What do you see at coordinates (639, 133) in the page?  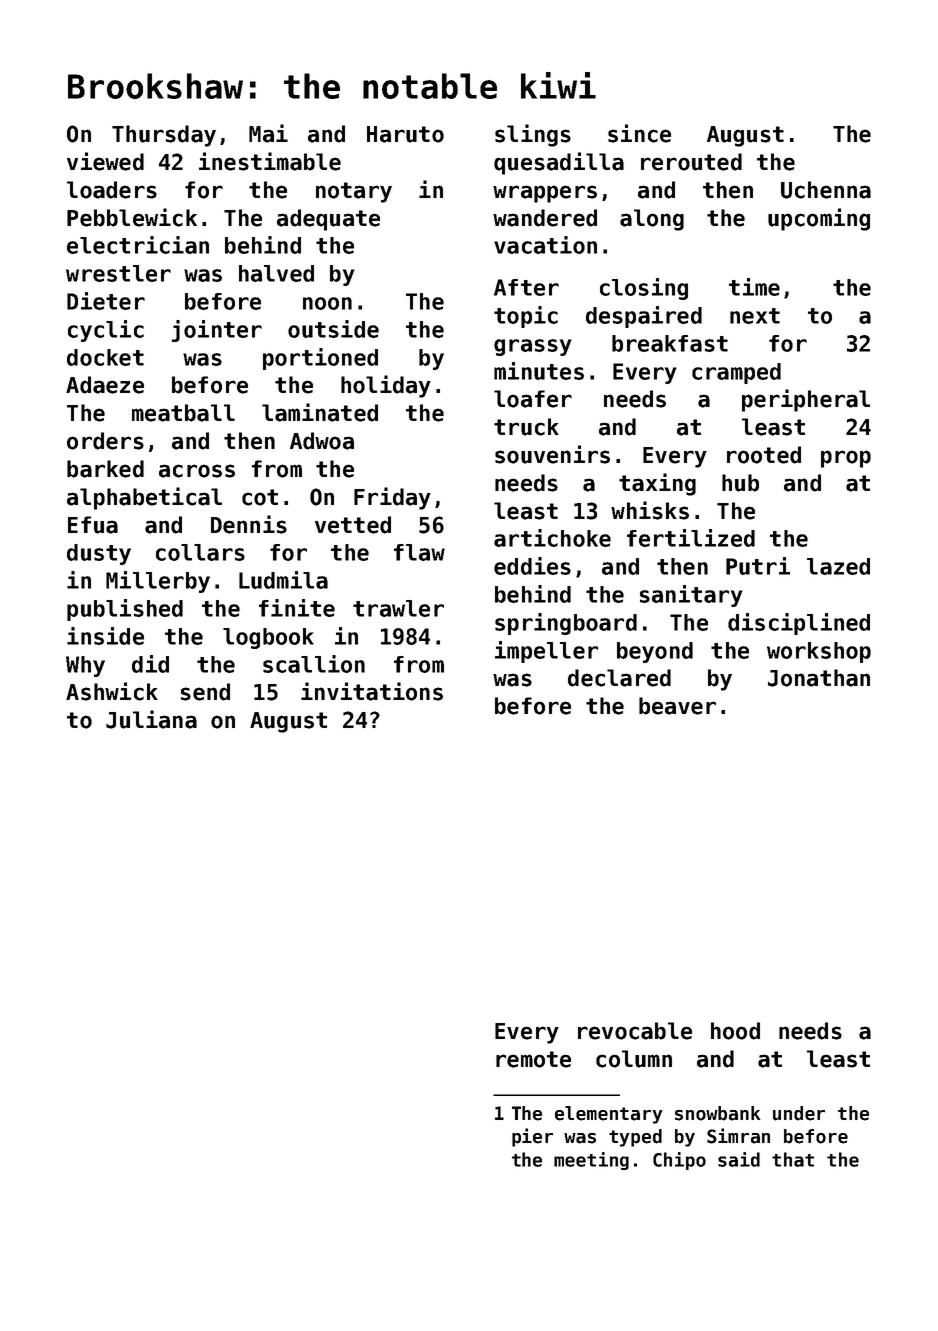 I see `since` at bounding box center [639, 133].
